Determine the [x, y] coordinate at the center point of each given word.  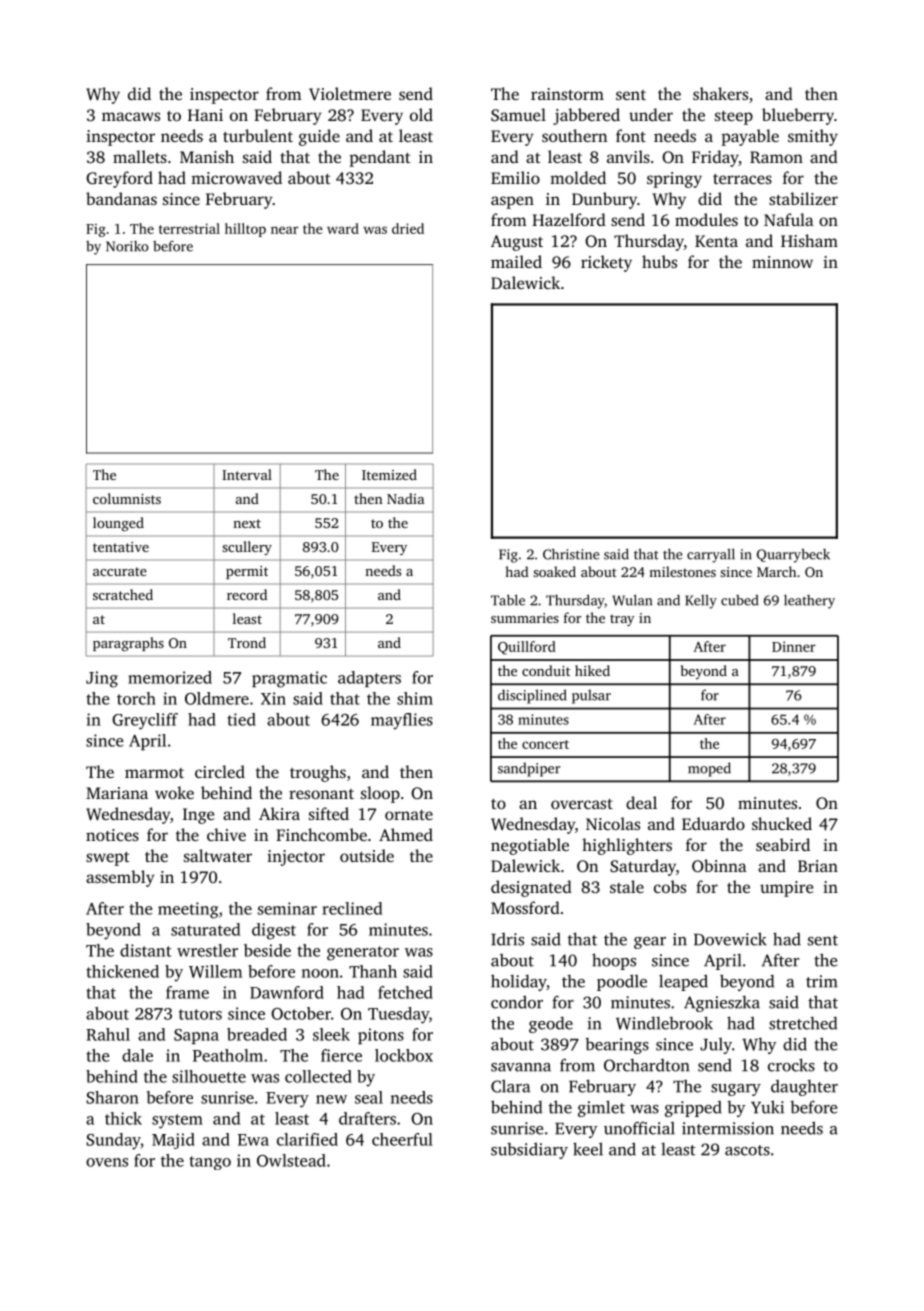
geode [551, 1024]
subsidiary [529, 1150]
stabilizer [803, 198]
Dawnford [287, 992]
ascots [747, 1150]
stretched [803, 1023]
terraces [742, 179]
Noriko [127, 246]
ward [343, 228]
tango [210, 1163]
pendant [380, 158]
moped [709, 769]
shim [415, 698]
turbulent [258, 135]
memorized [170, 677]
